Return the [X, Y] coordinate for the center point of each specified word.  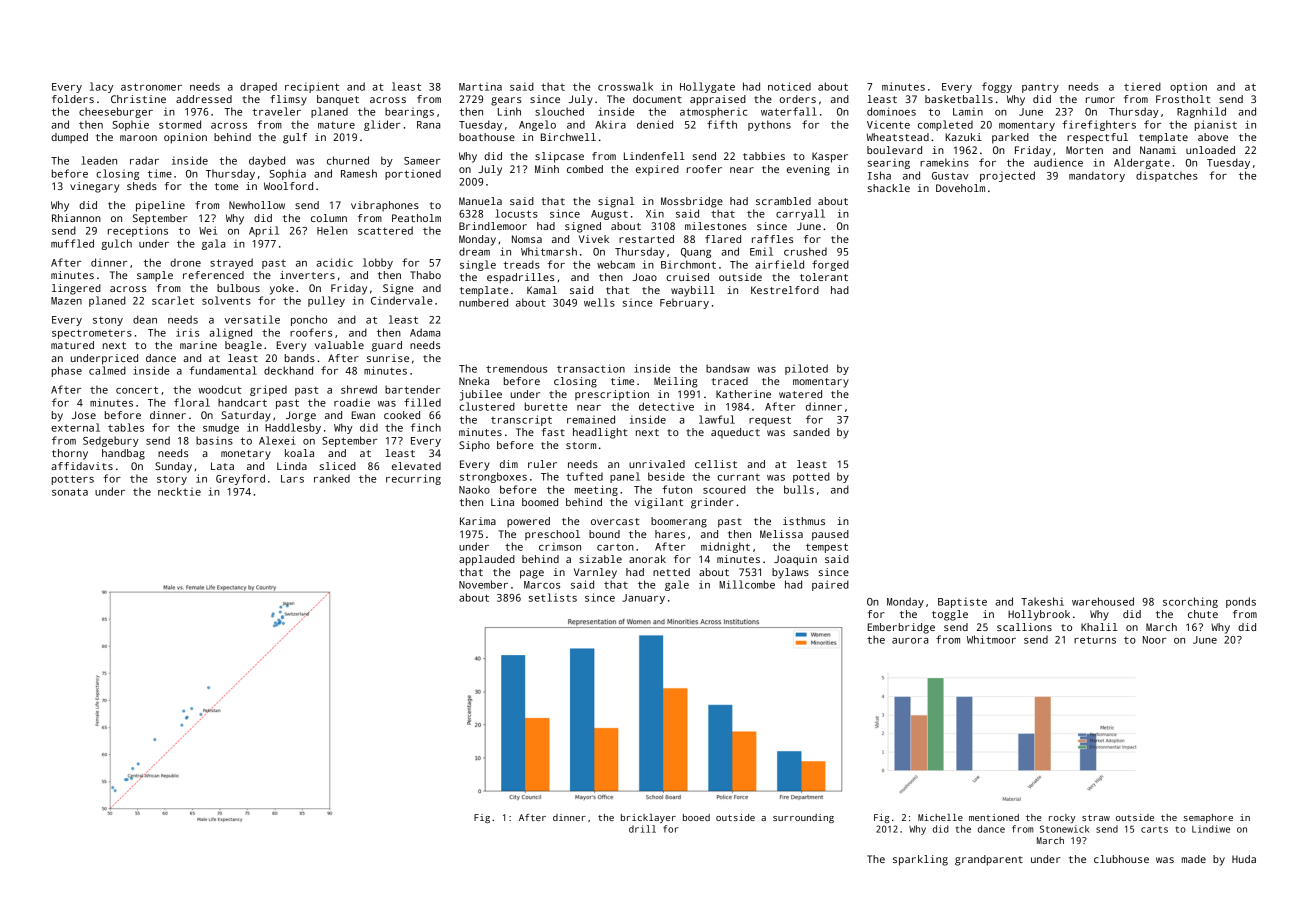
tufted [584, 476]
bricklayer [648, 818]
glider [382, 125]
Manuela [480, 201]
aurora [910, 641]
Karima [478, 521]
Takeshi [1042, 601]
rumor [1100, 100]
